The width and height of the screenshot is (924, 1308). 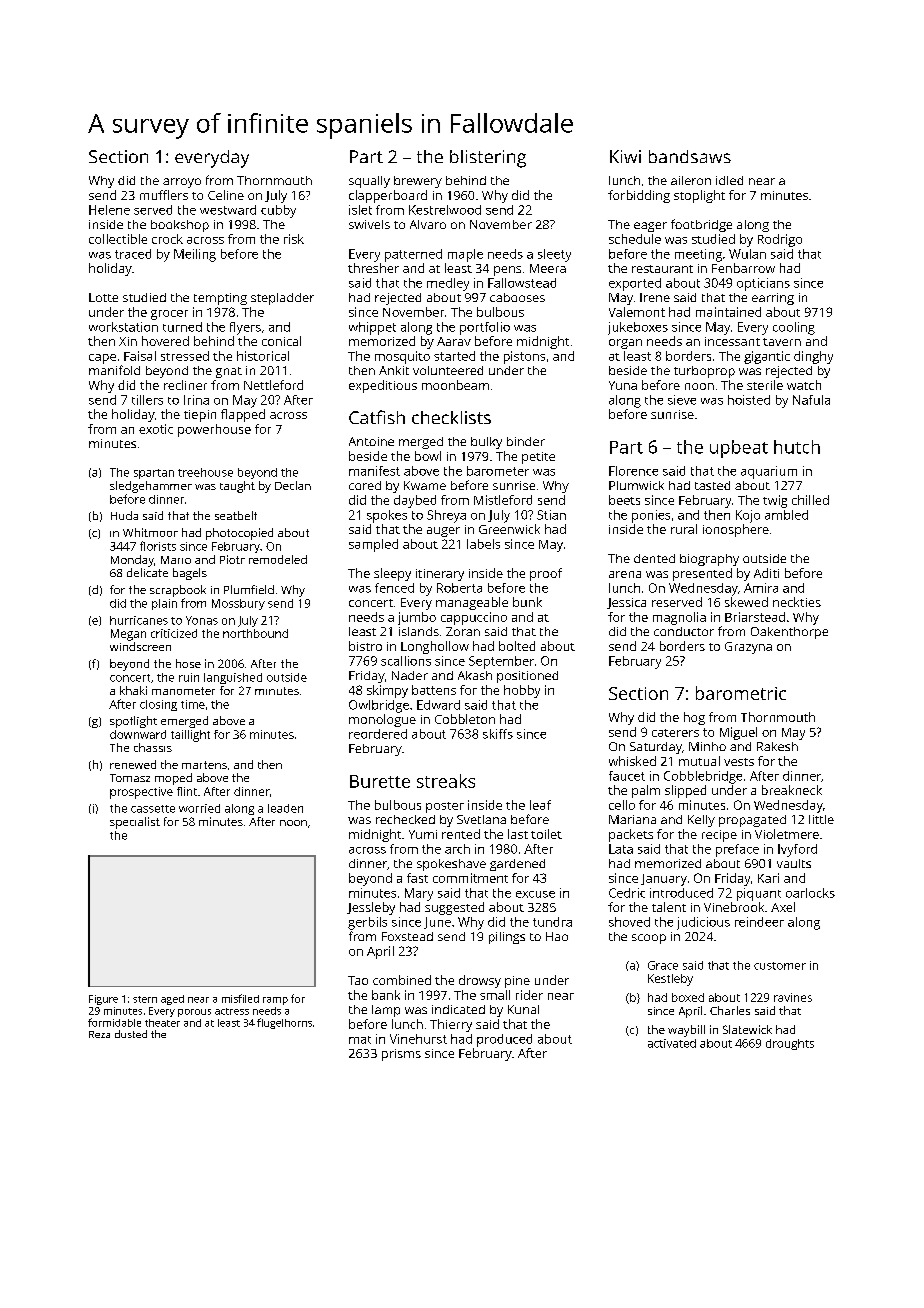 I want to click on footbridge, so click(x=701, y=225).
